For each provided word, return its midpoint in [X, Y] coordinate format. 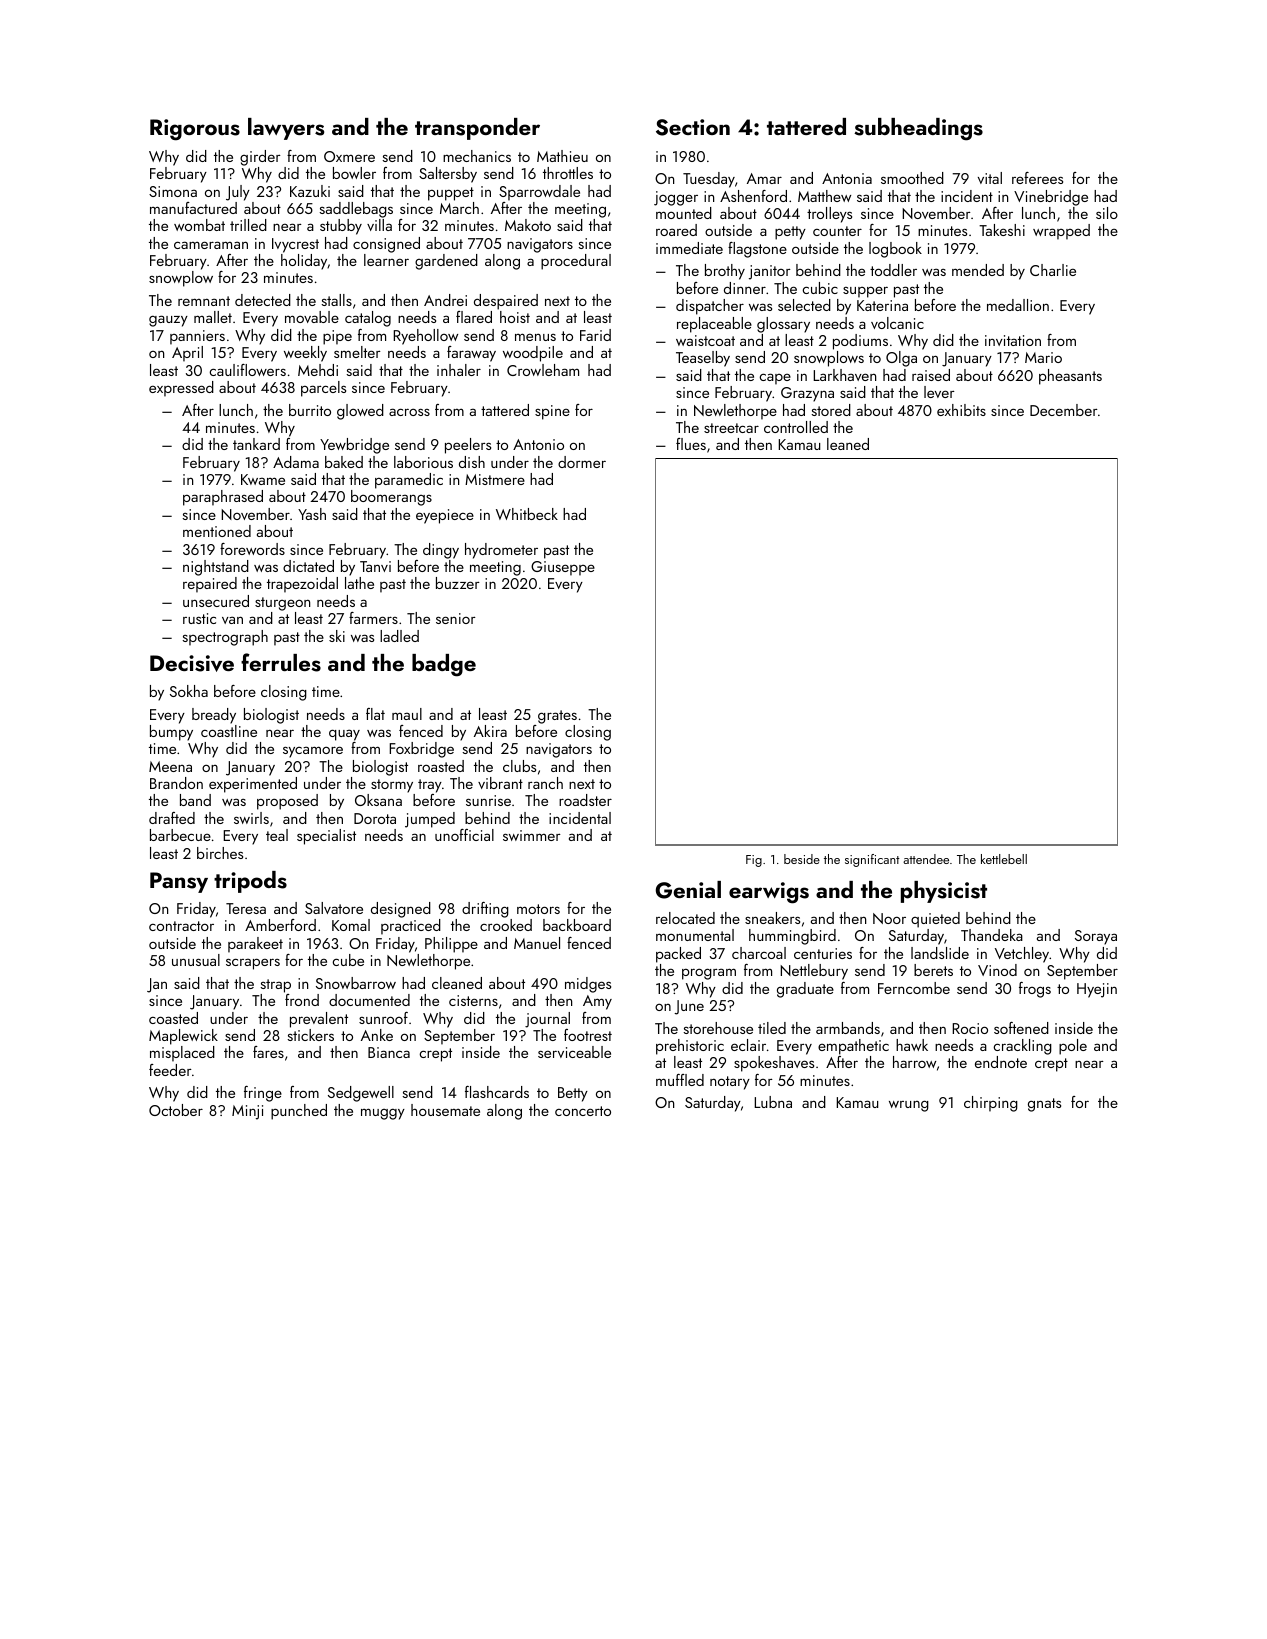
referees [1037, 178]
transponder [477, 129]
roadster [585, 800]
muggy [383, 1114]
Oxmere [349, 156]
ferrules [281, 662]
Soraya [1096, 937]
